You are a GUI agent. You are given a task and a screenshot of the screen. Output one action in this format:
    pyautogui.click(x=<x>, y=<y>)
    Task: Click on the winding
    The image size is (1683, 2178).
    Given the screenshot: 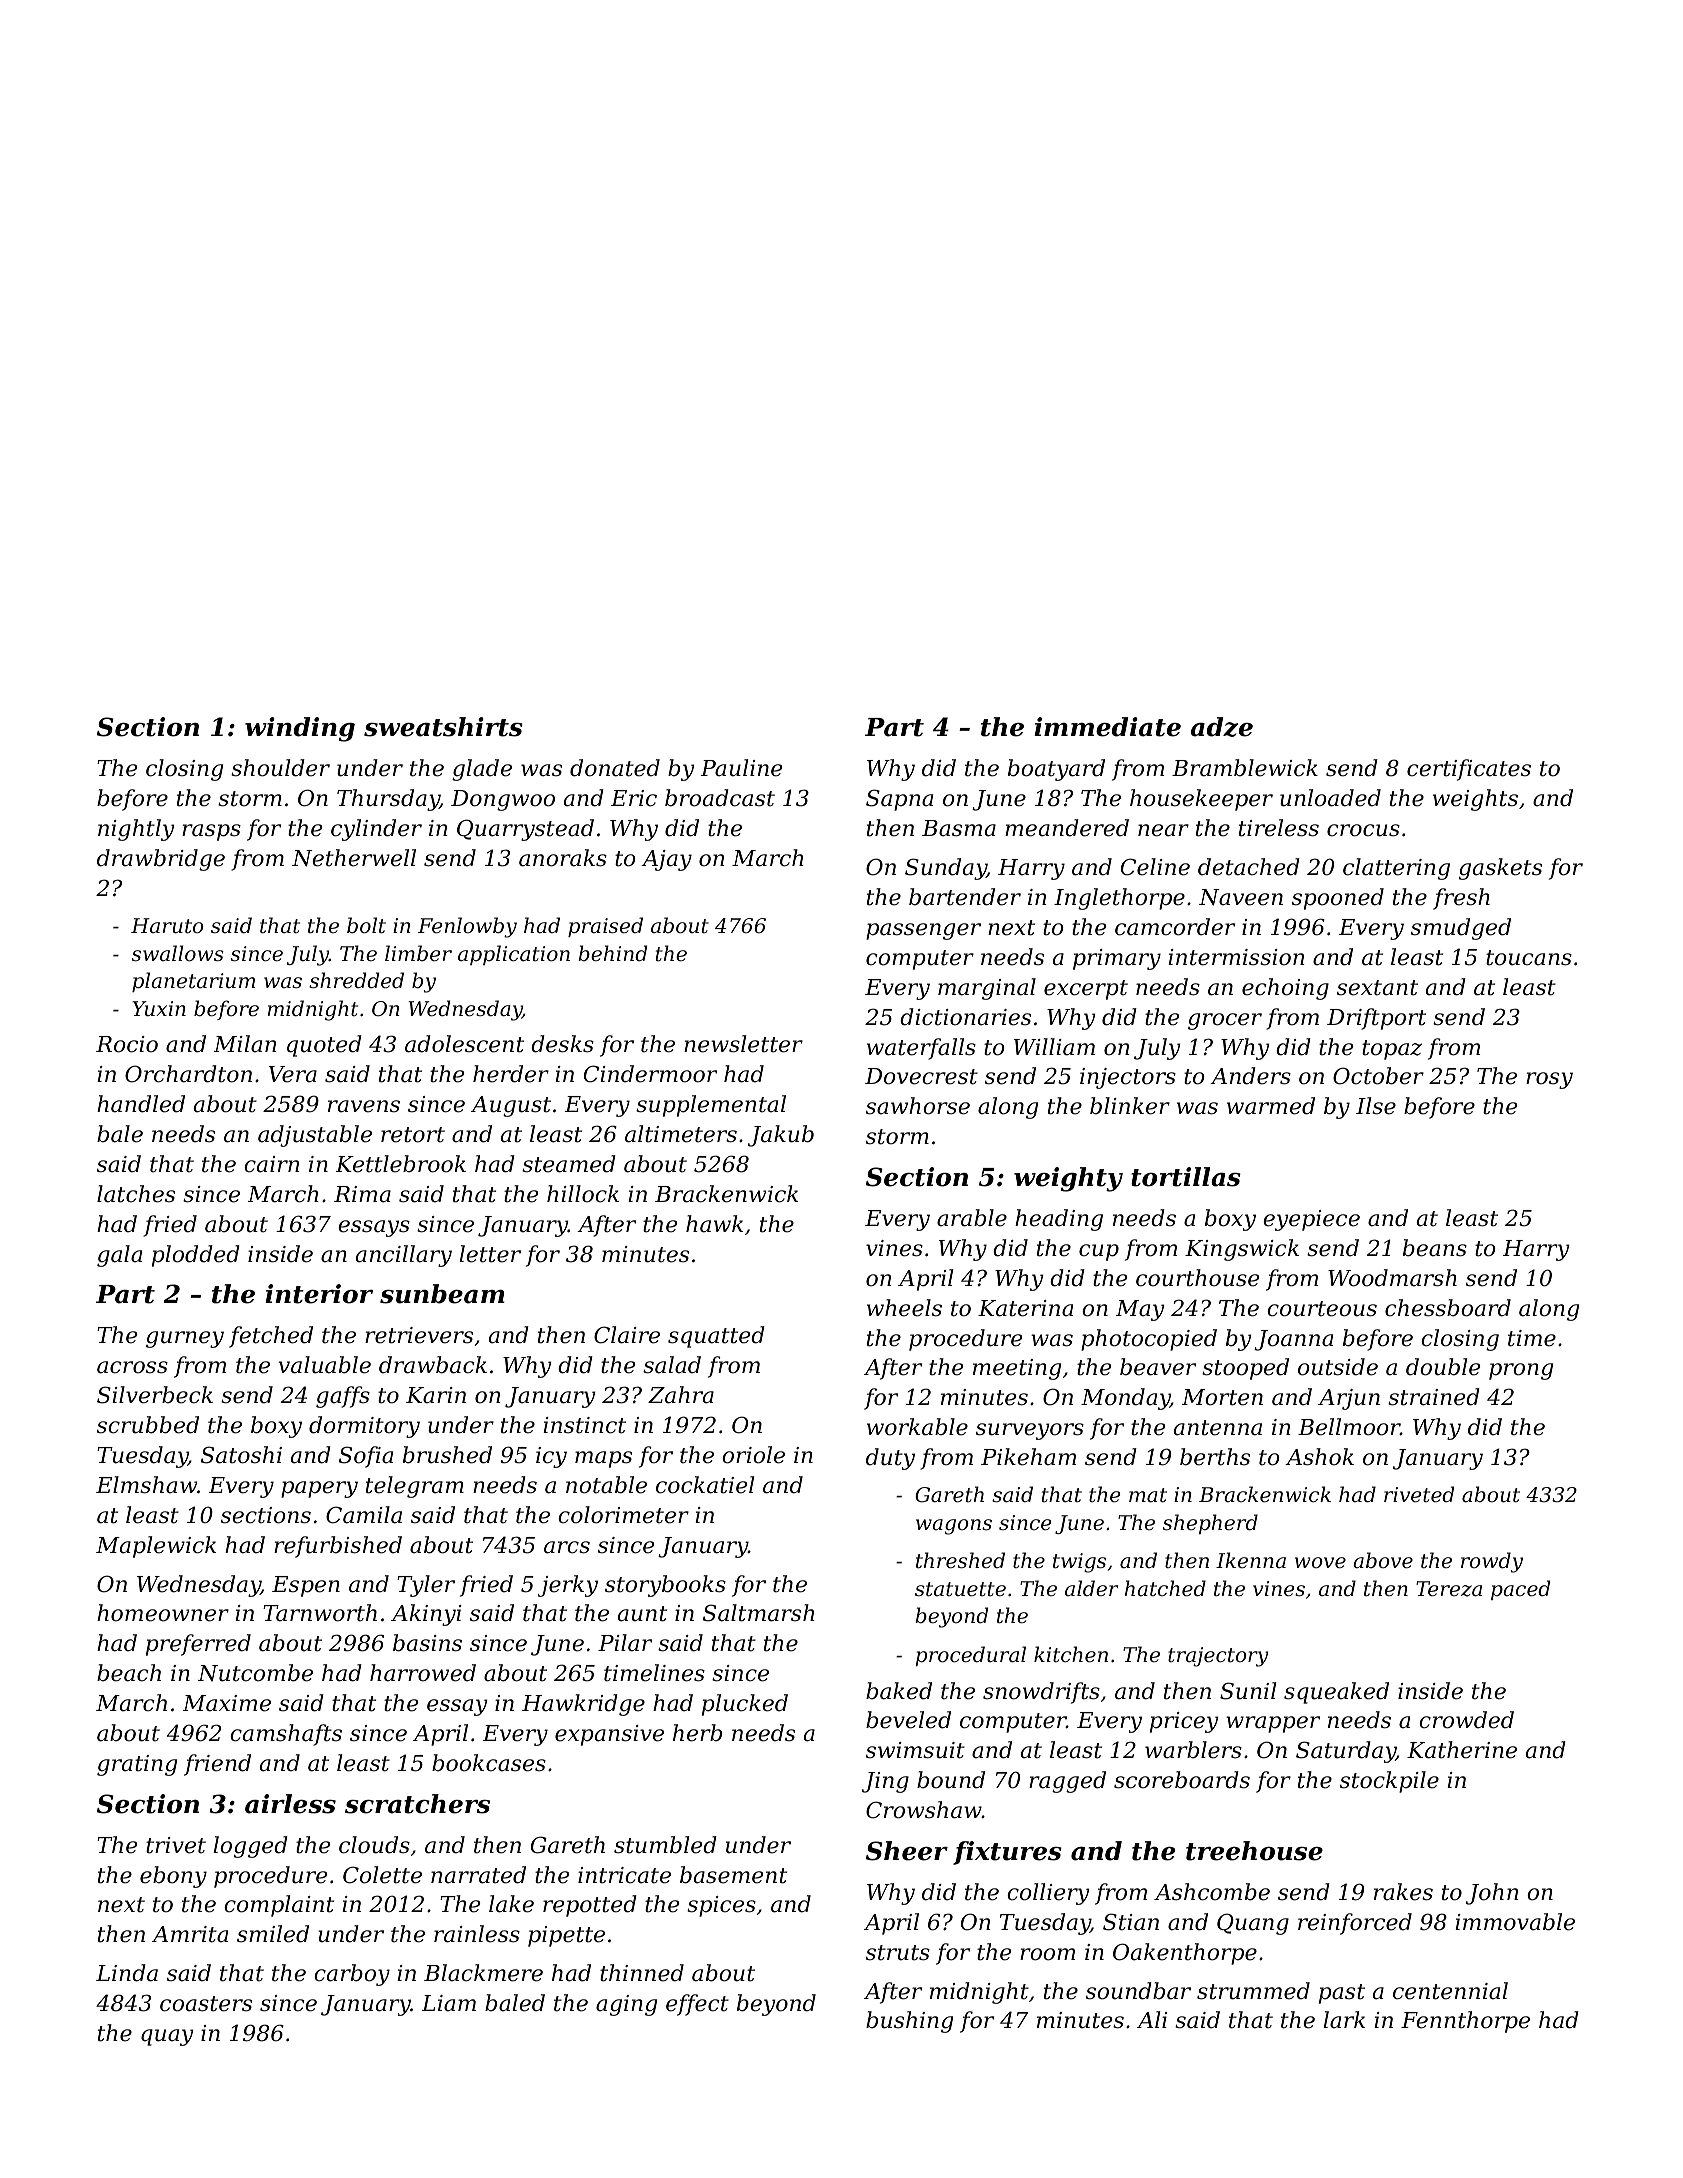 What is the action you would take?
    pyautogui.click(x=300, y=729)
